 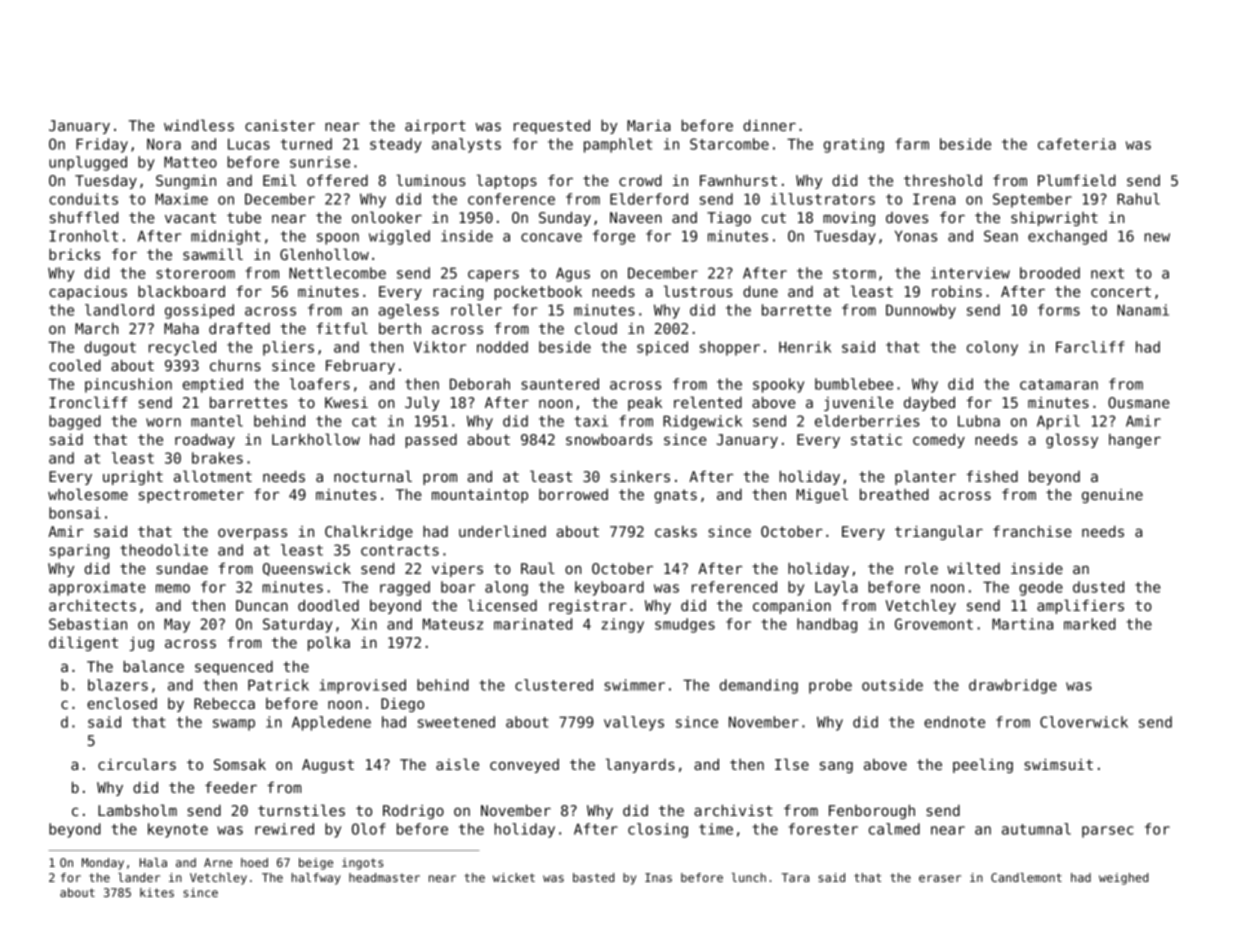 I want to click on Monday, so click(x=103, y=864).
